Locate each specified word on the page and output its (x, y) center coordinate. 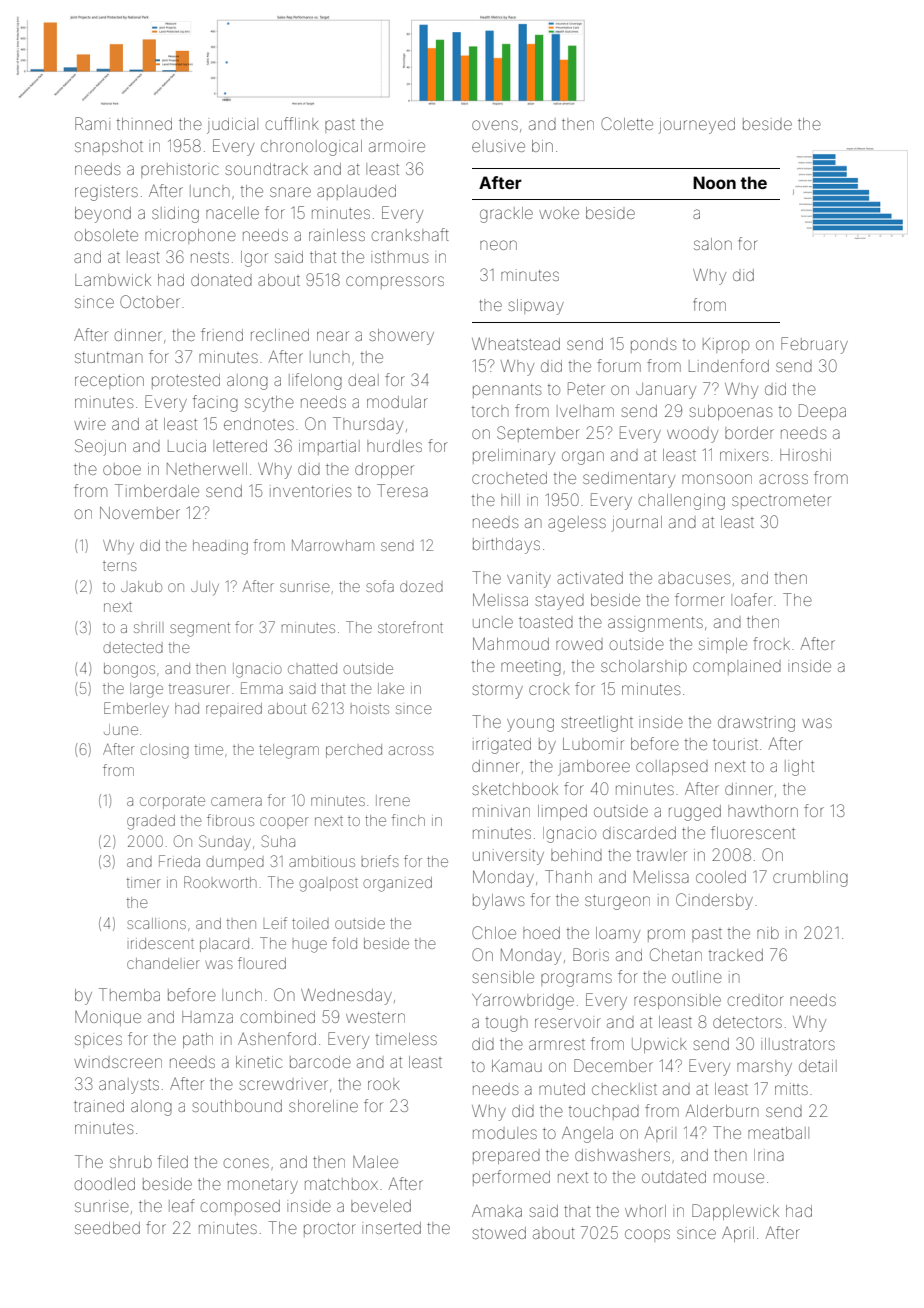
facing (215, 403)
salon (713, 244)
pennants (507, 391)
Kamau (517, 1066)
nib (768, 933)
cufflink (292, 123)
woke (559, 213)
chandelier (163, 963)
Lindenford (729, 365)
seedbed (107, 1228)
